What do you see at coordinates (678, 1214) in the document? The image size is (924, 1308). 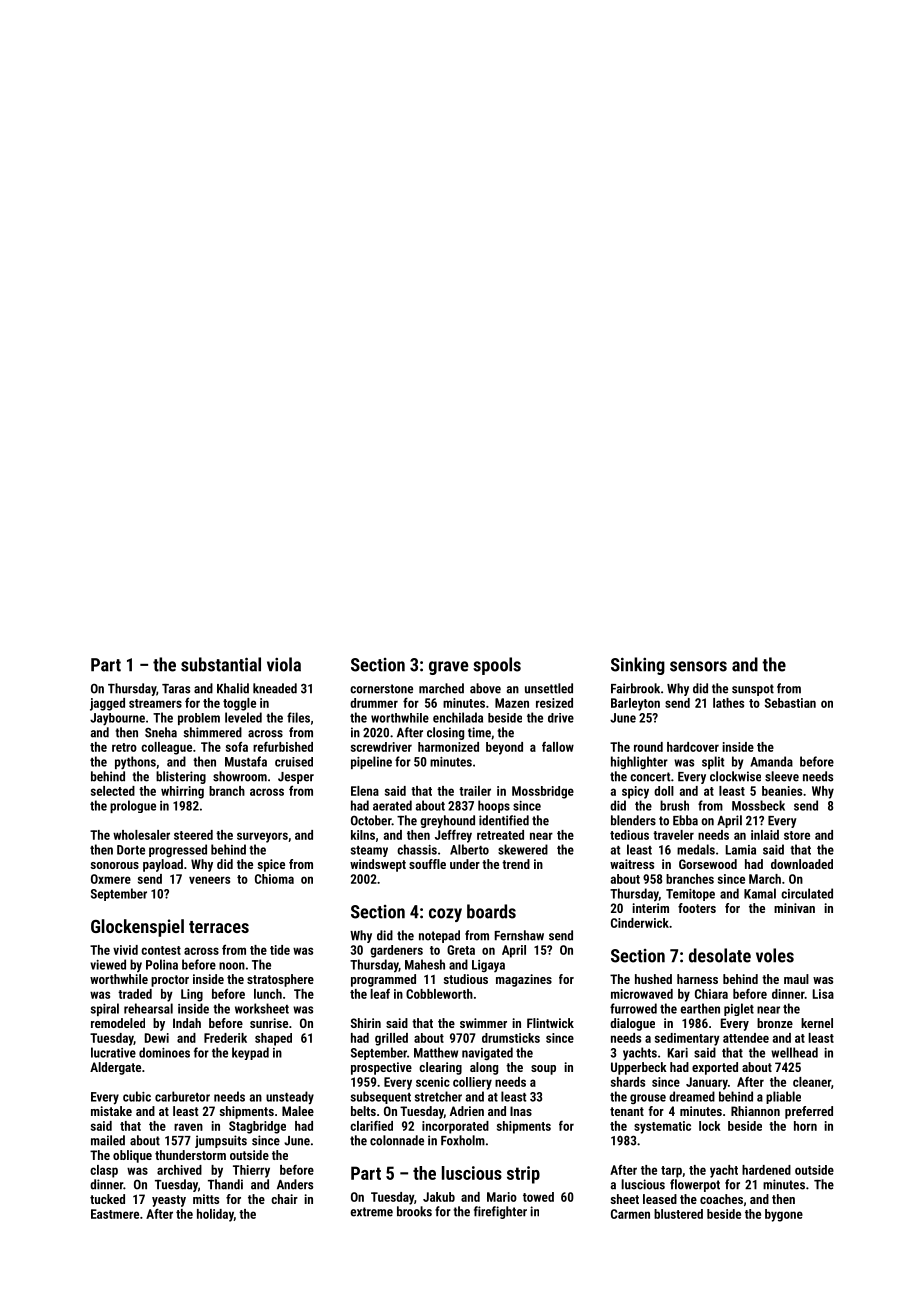 I see `blustered` at bounding box center [678, 1214].
